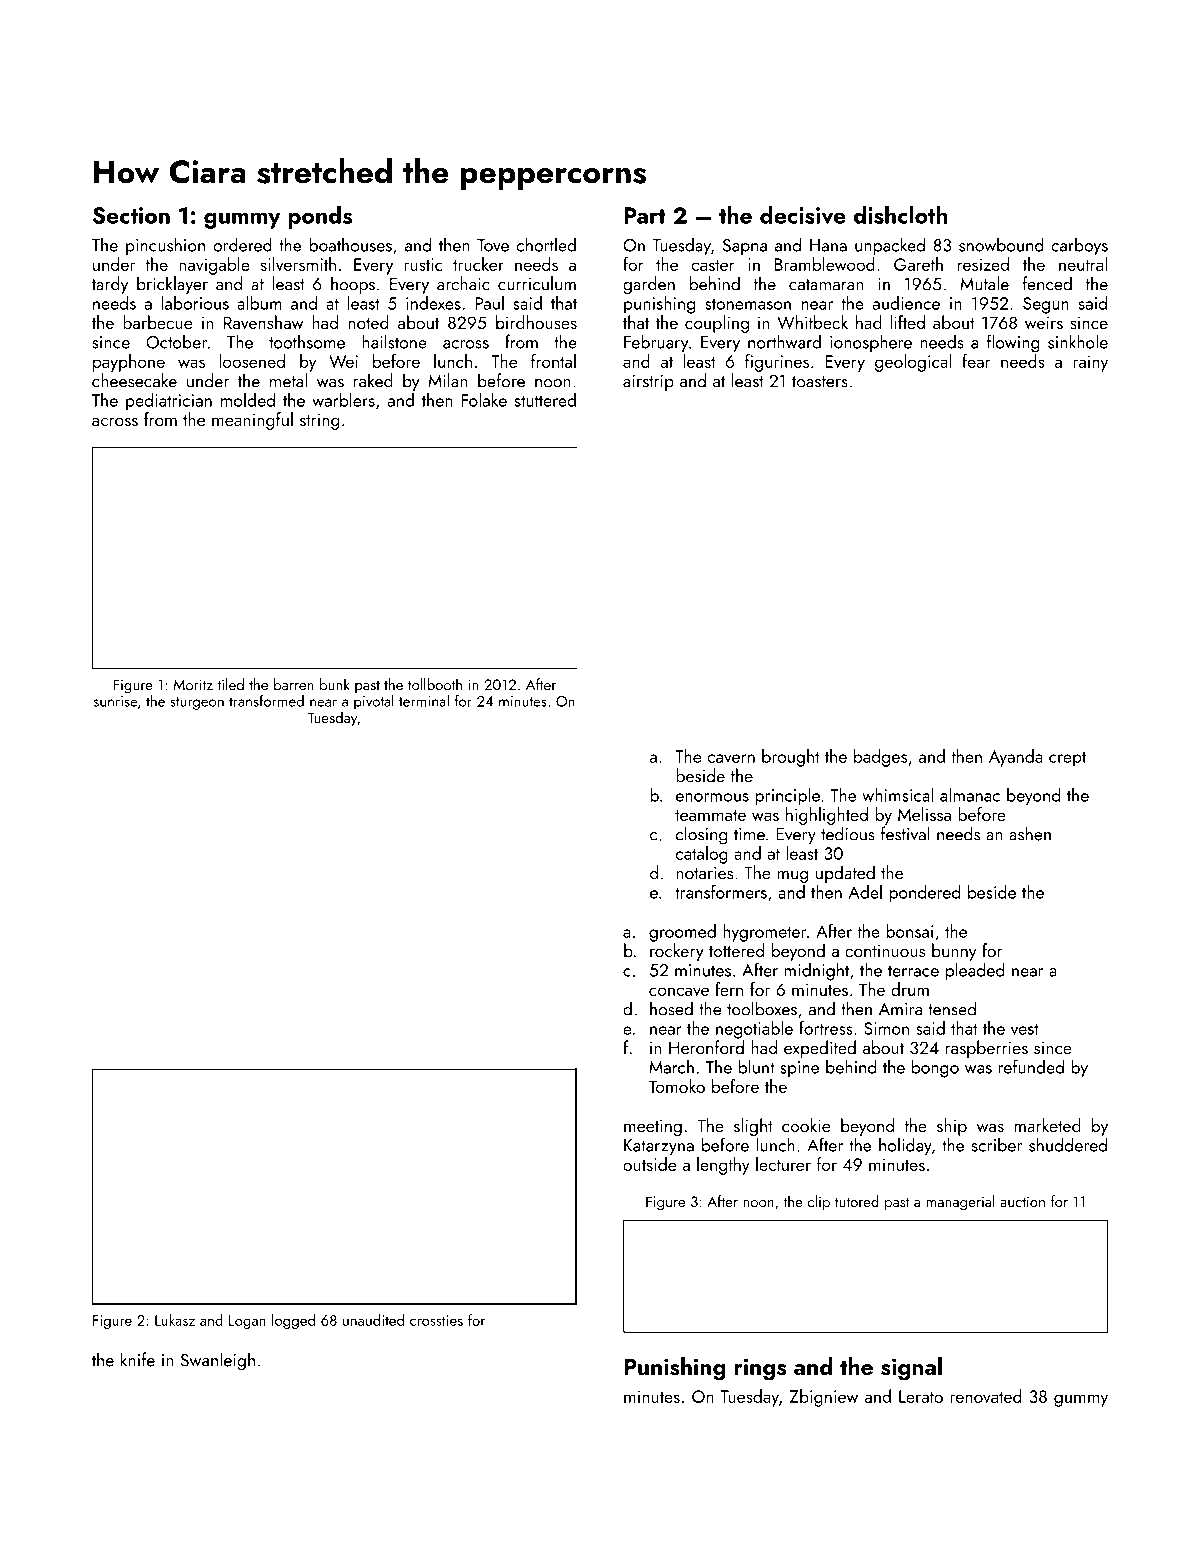 Image resolution: width=1200 pixels, height=1552 pixels. I want to click on bongo, so click(935, 1068).
